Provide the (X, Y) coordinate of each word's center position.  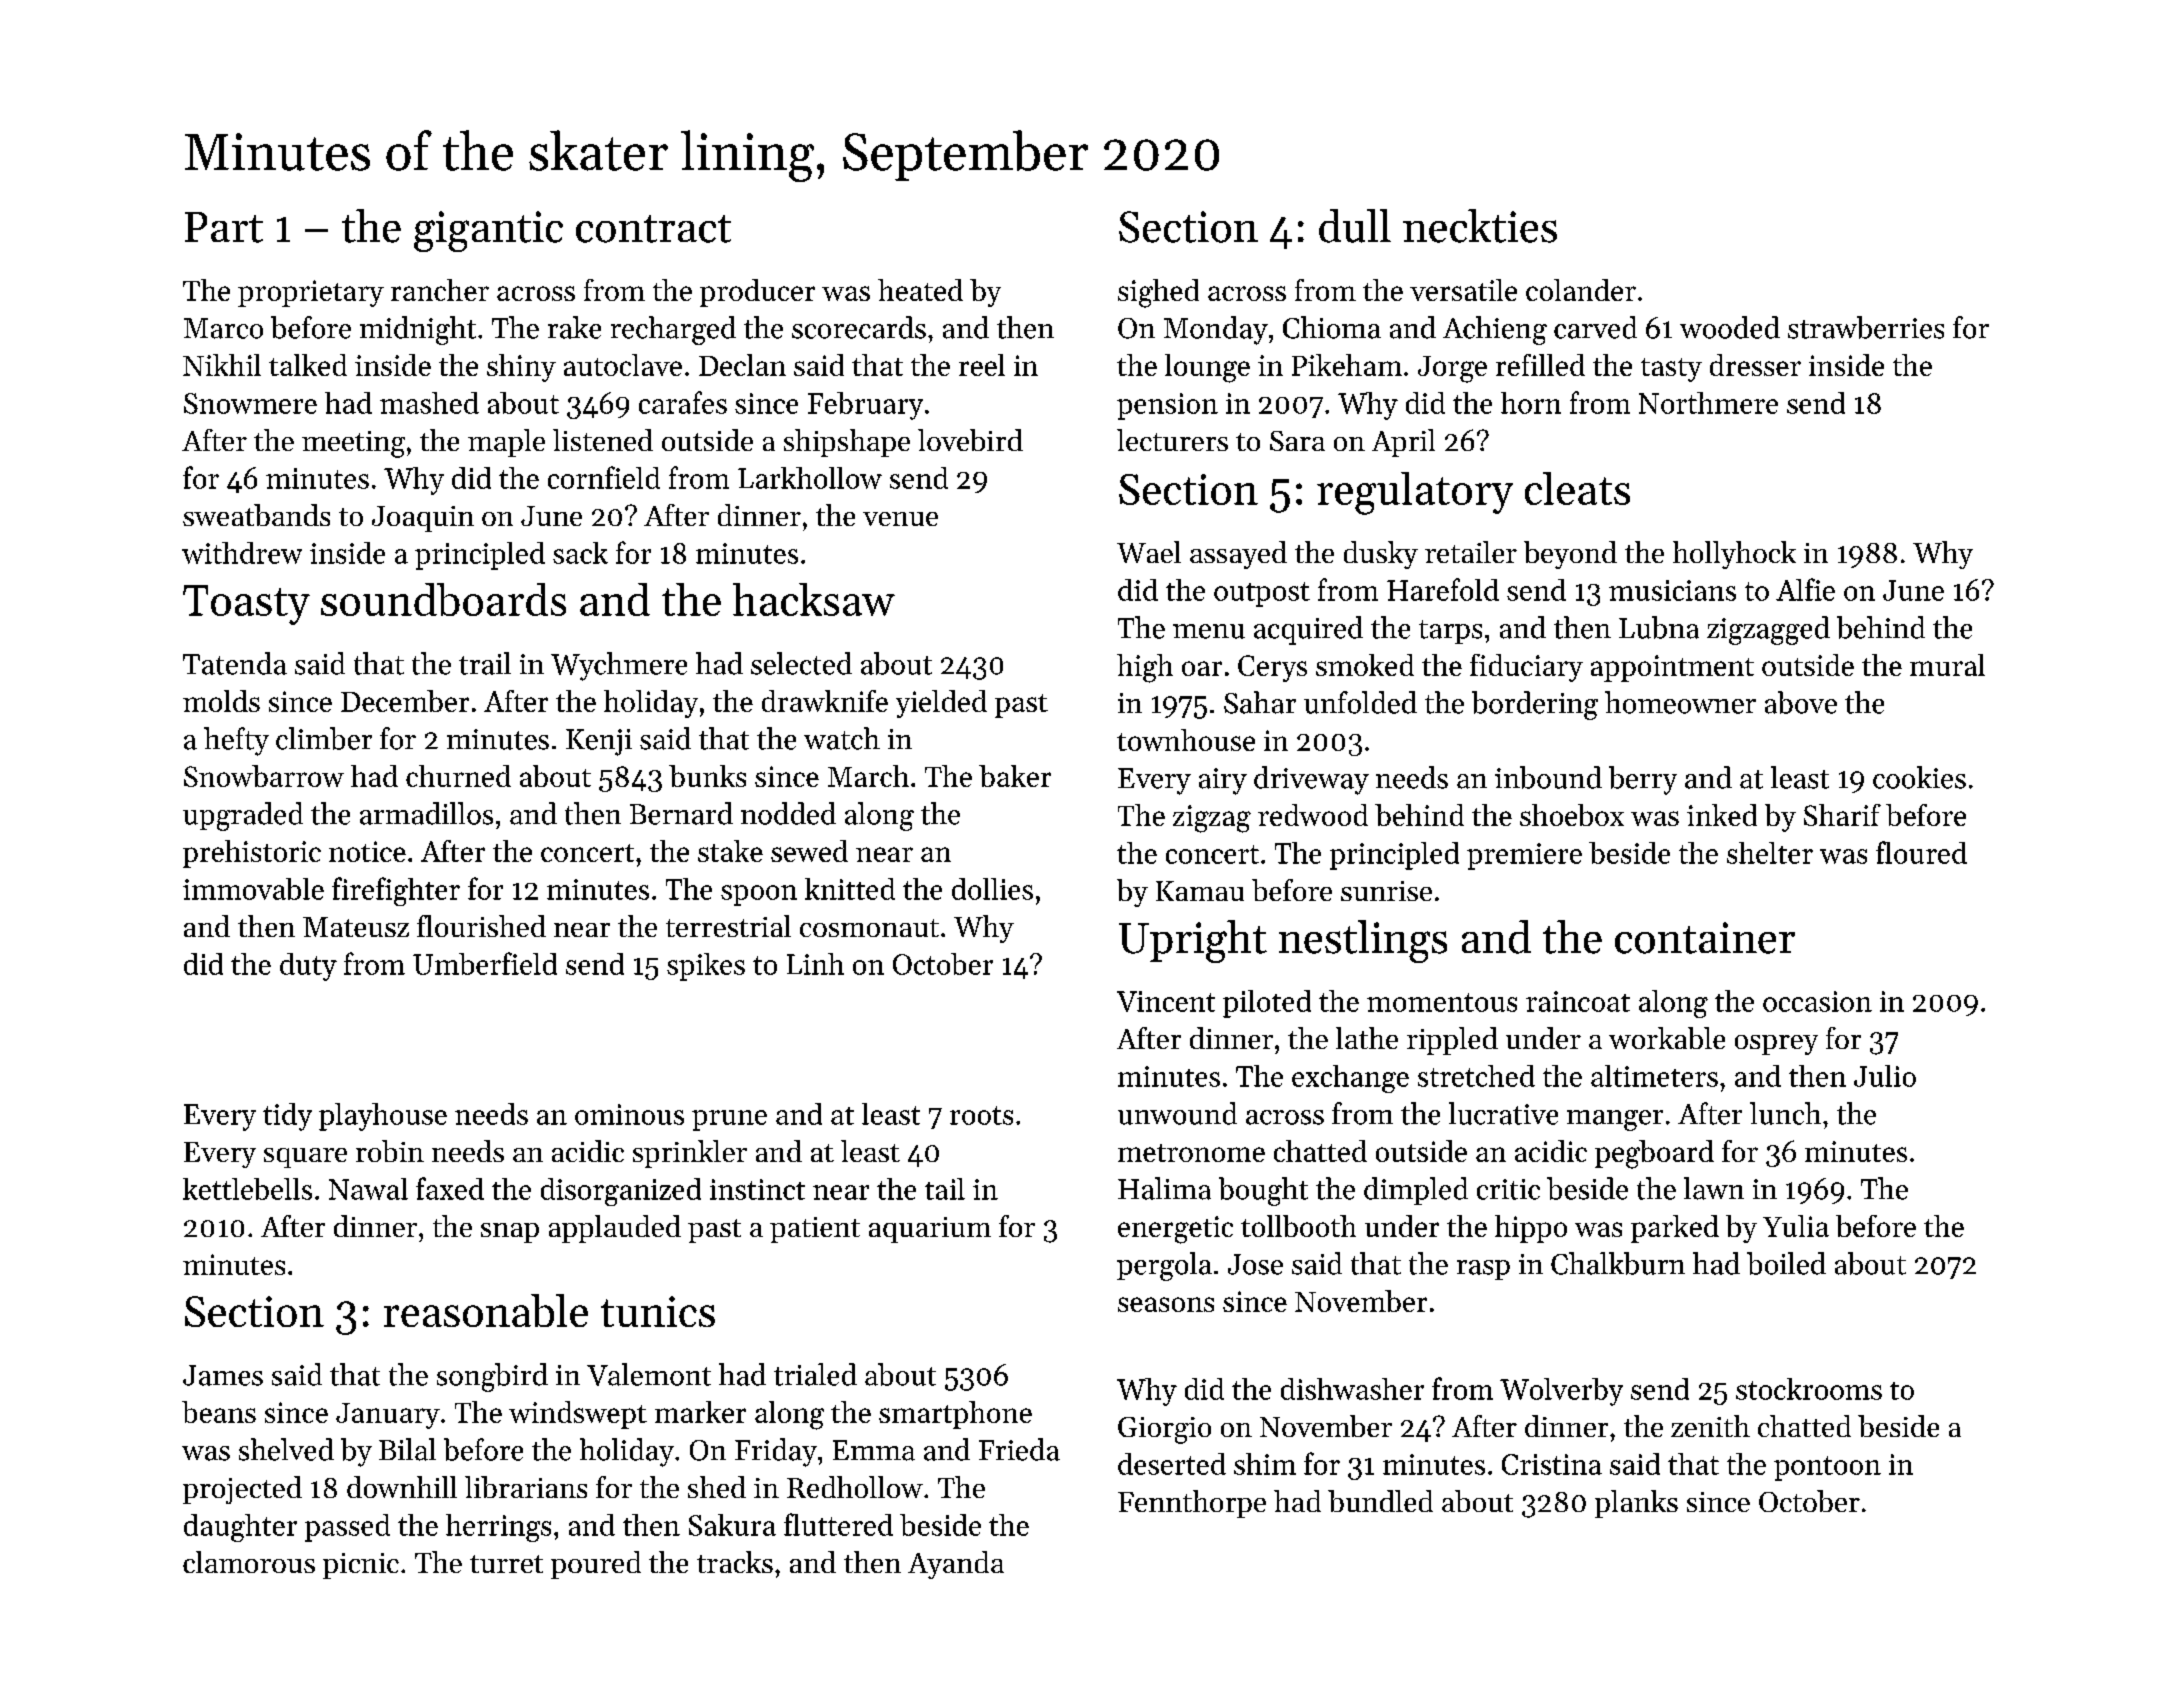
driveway (1311, 780)
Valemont (649, 1374)
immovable (253, 889)
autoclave (623, 365)
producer (757, 293)
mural (1947, 665)
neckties (1480, 226)
